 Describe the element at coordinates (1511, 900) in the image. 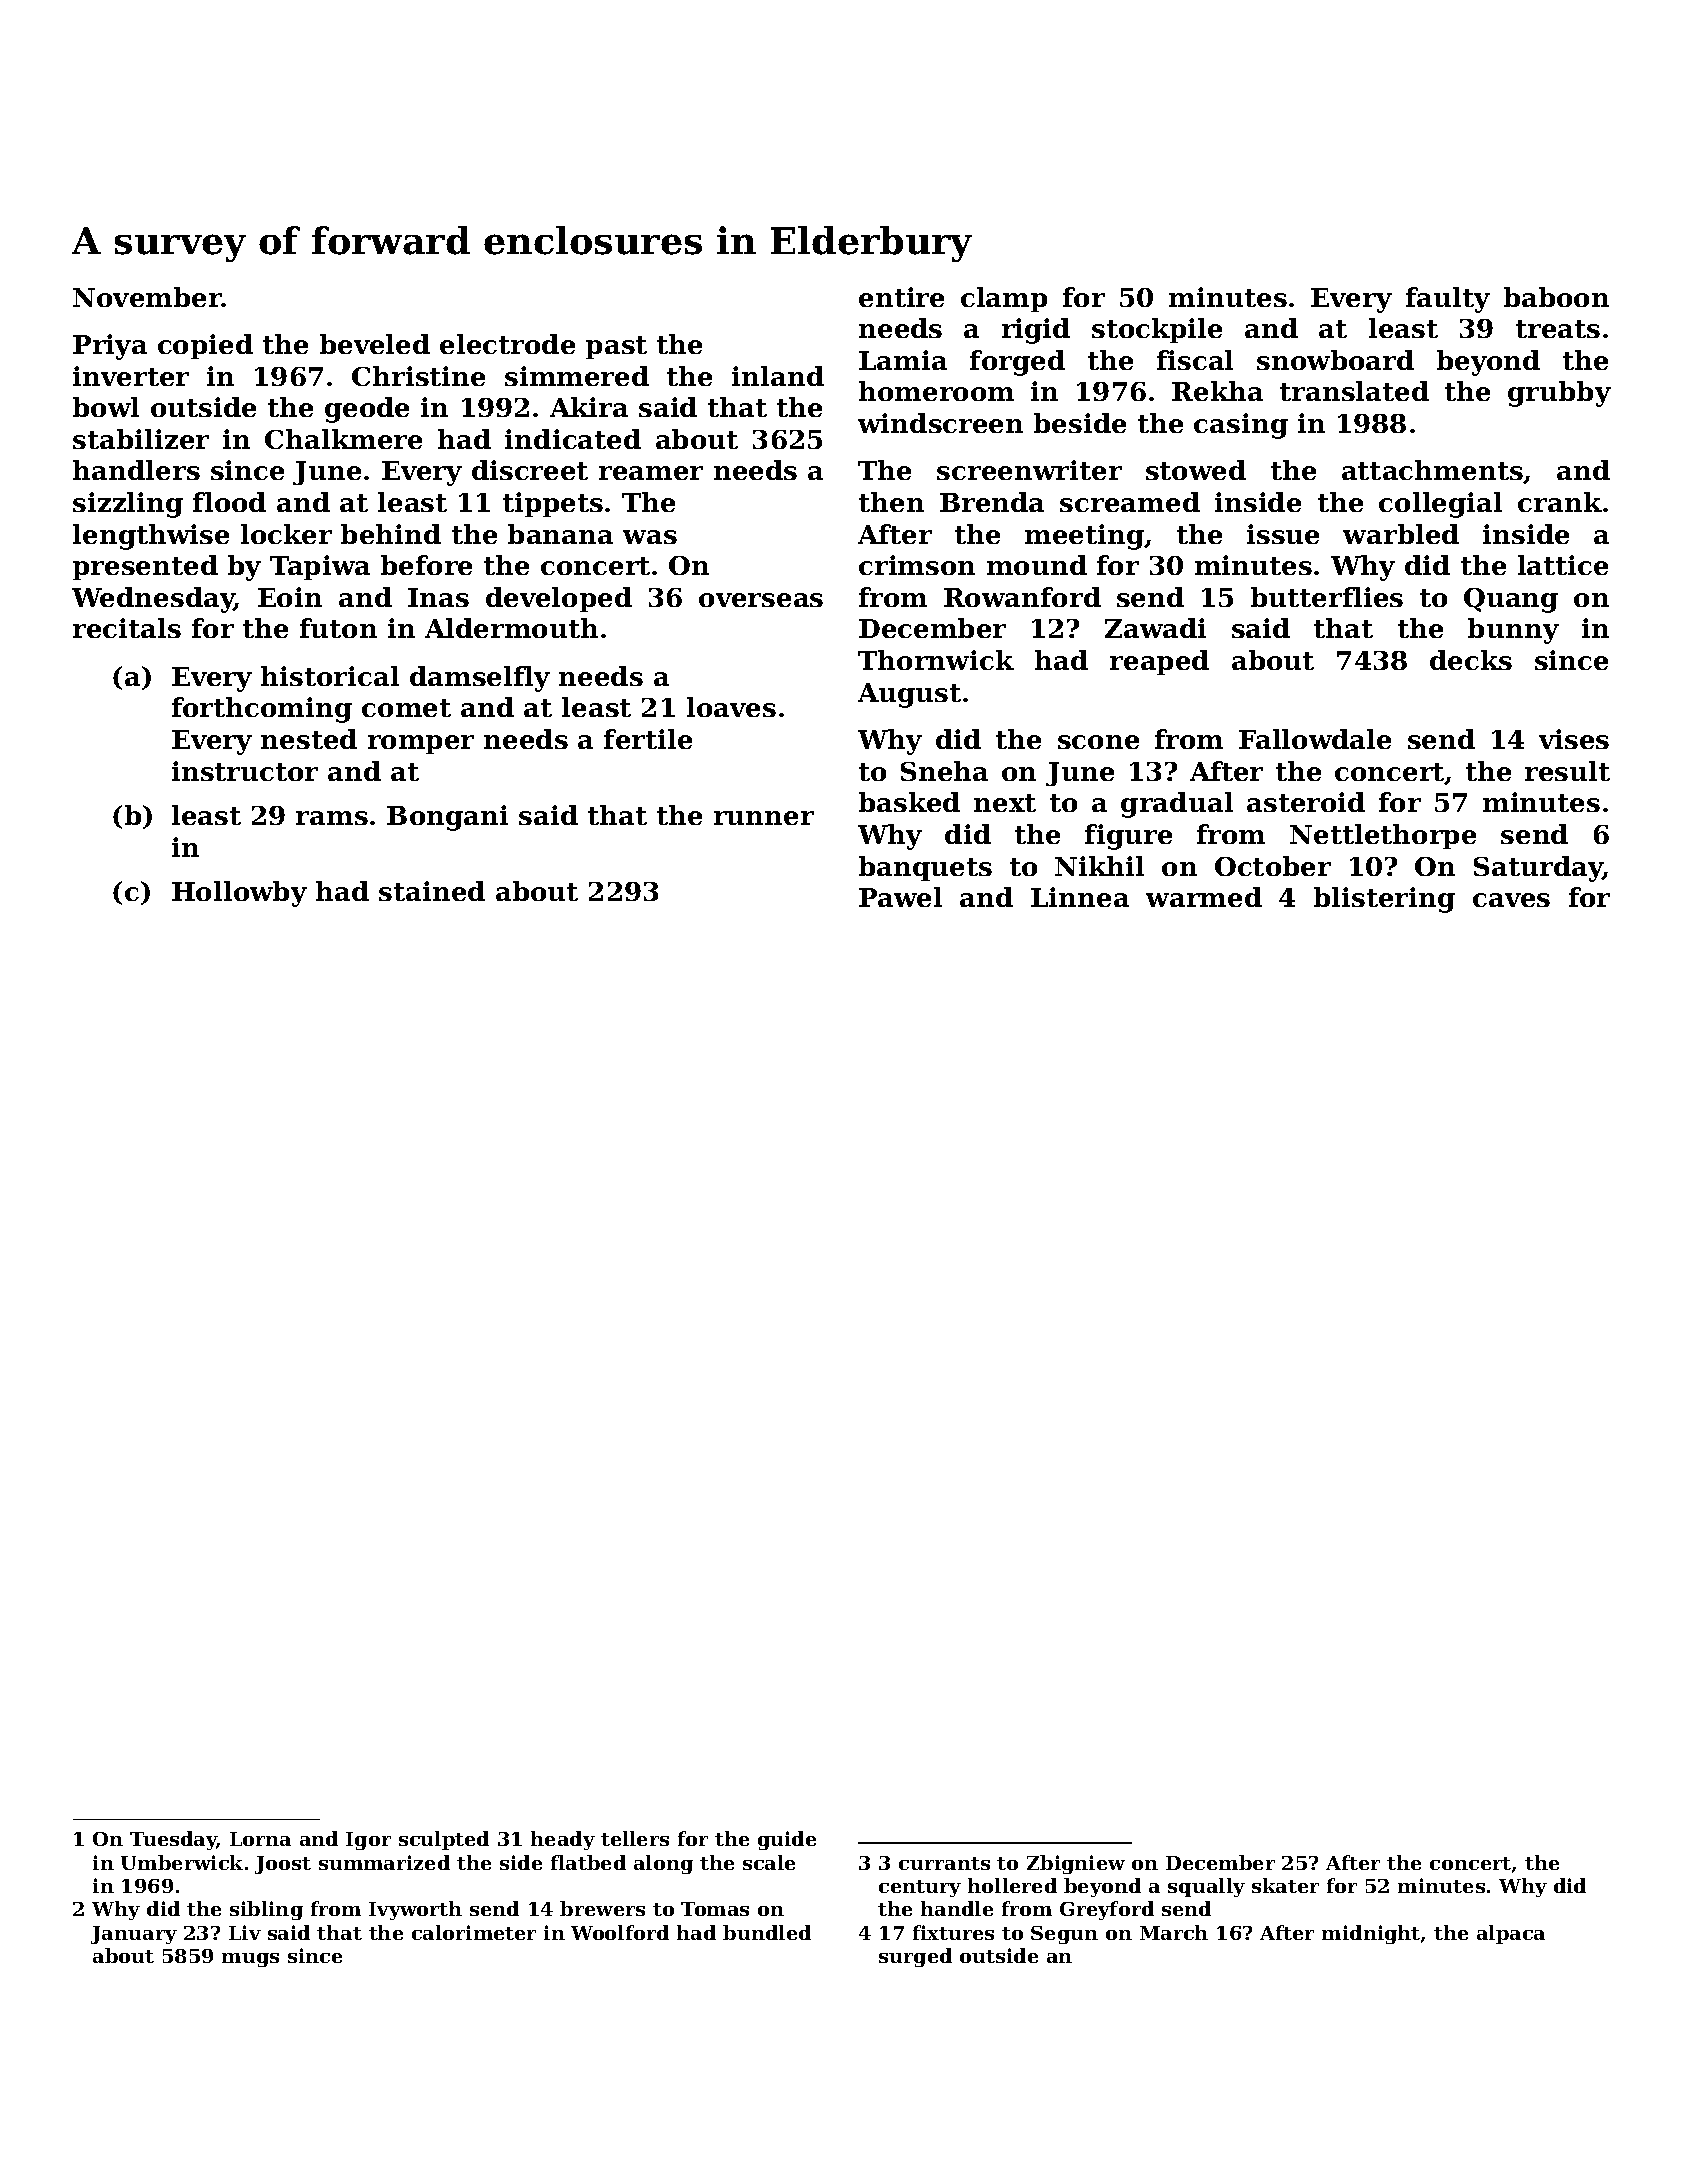

I see `caves` at that location.
